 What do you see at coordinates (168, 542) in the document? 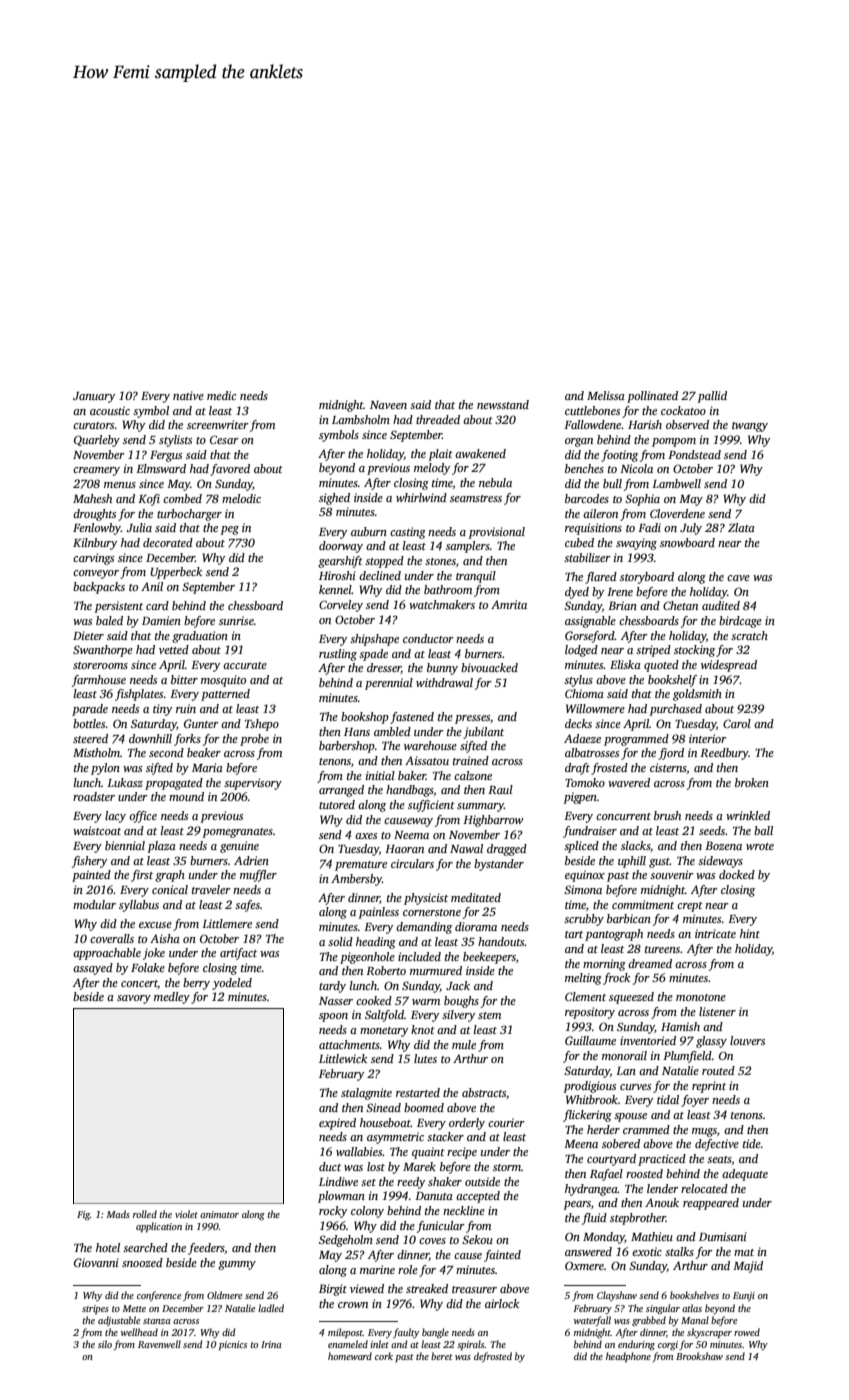
I see `decorated` at bounding box center [168, 542].
